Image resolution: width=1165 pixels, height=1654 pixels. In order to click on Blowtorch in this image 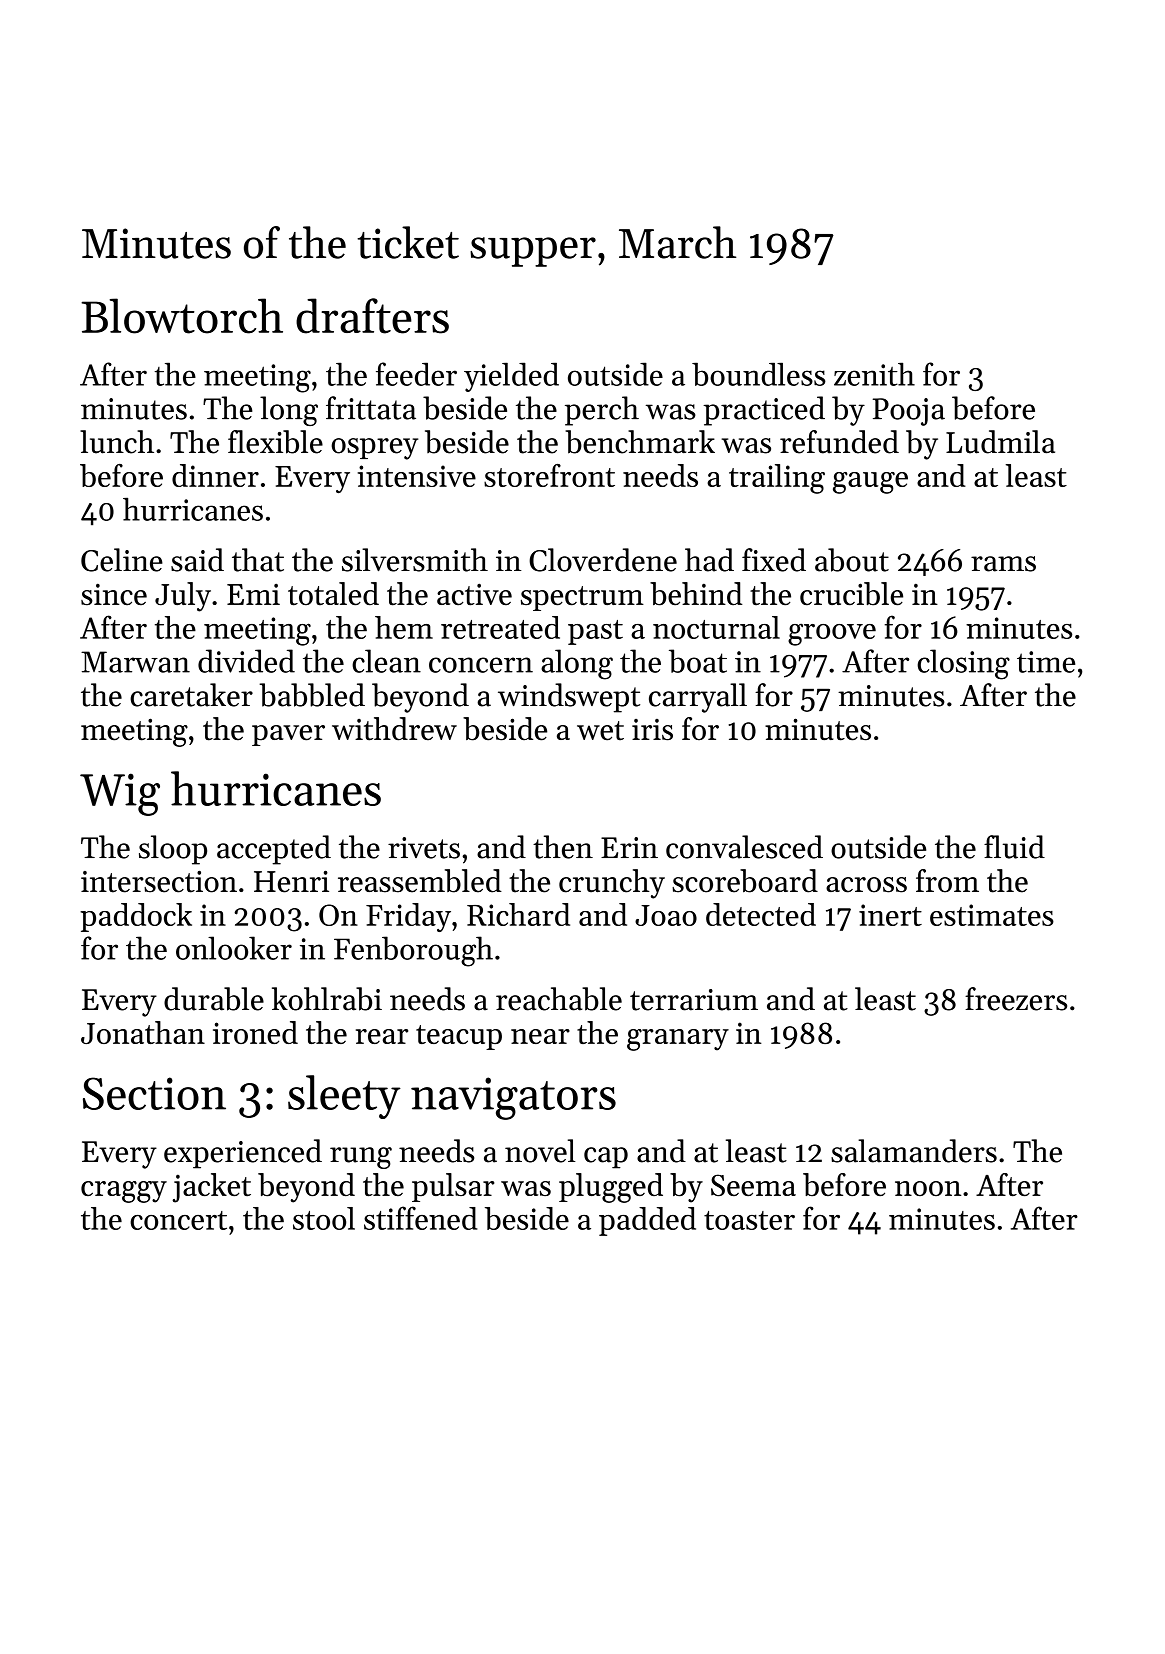, I will do `click(182, 316)`.
